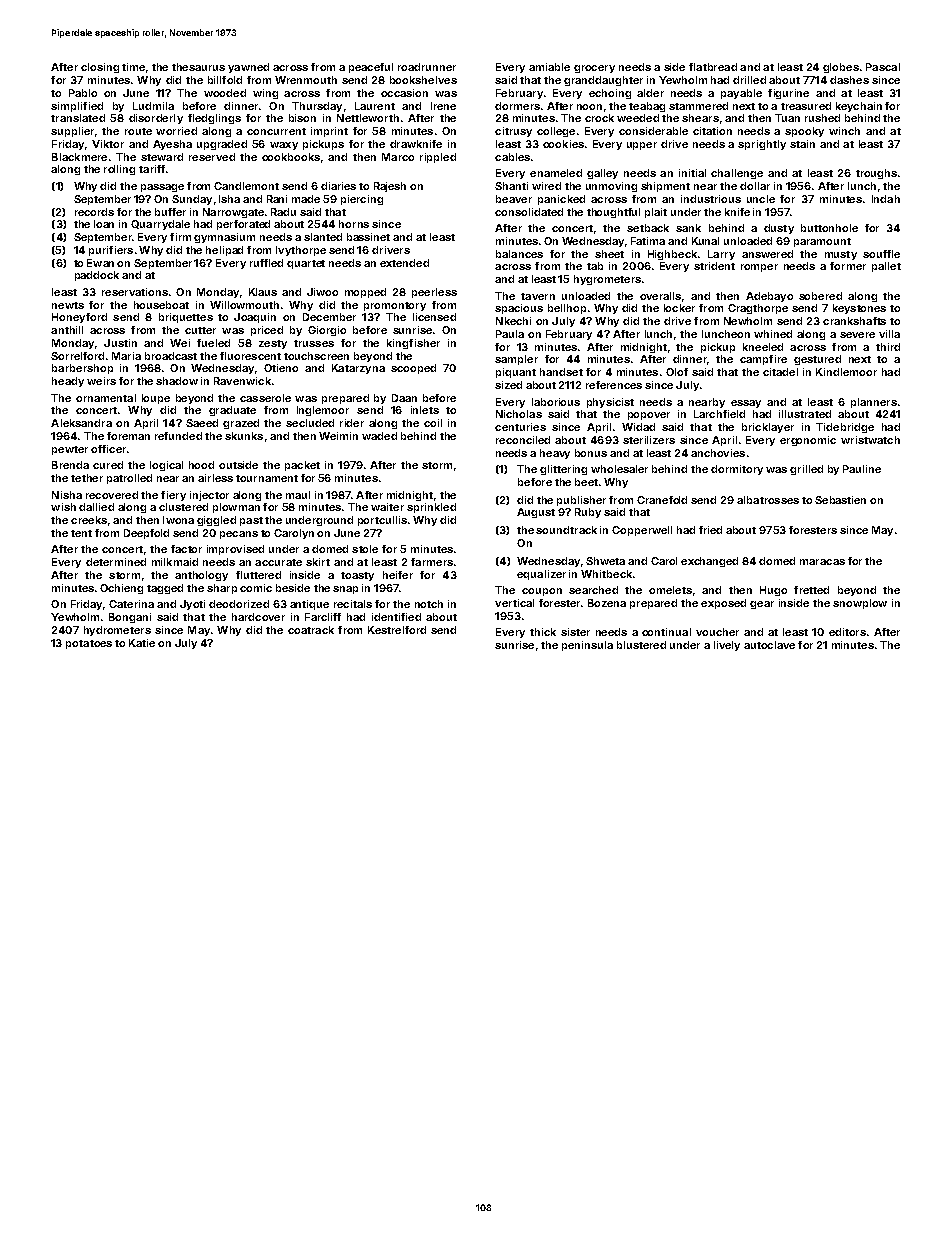 The height and width of the image is (1233, 952). What do you see at coordinates (768, 428) in the image?
I see `bricklayer` at bounding box center [768, 428].
